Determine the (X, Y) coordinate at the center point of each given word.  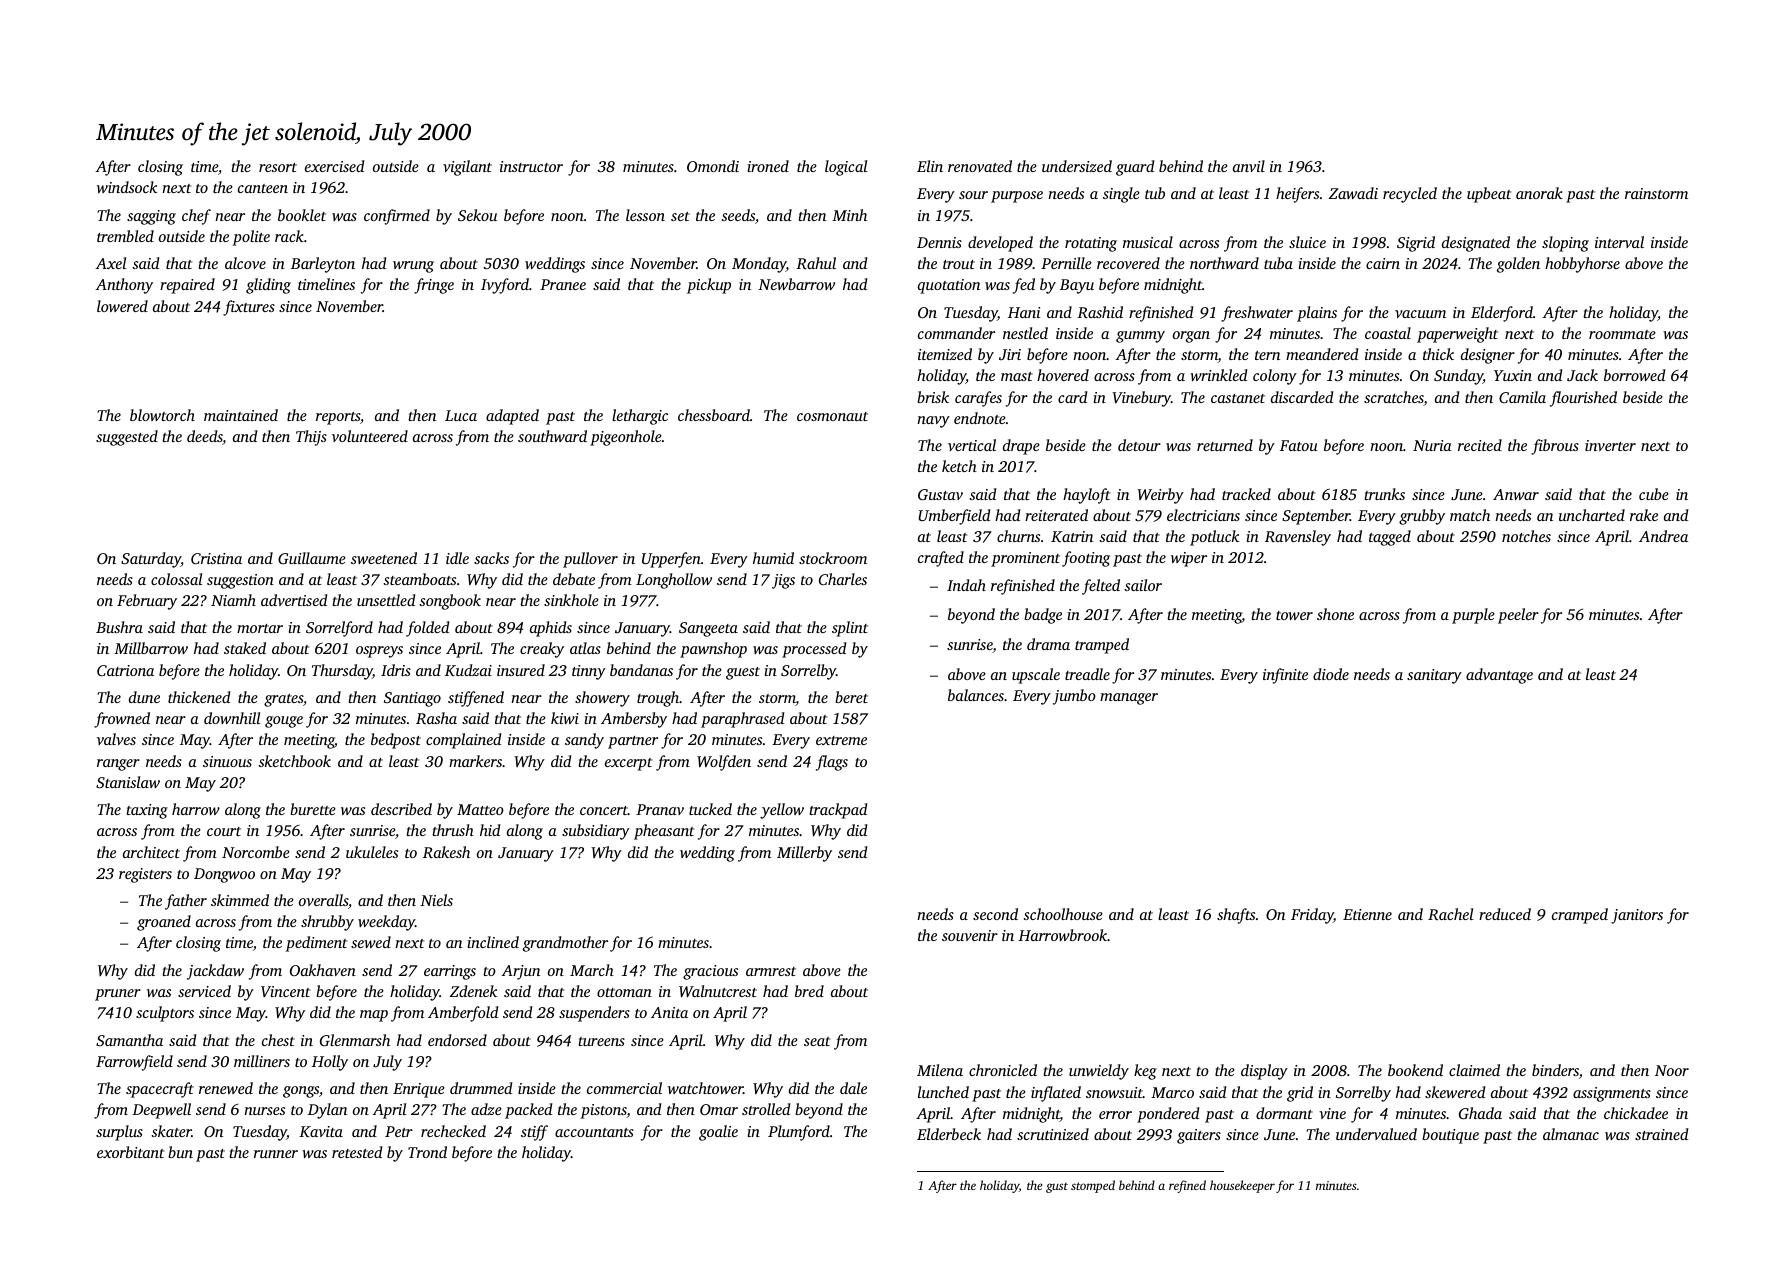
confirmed (397, 217)
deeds (205, 437)
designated (1476, 244)
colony (1275, 377)
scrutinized (1053, 1134)
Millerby (804, 854)
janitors (1637, 916)
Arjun (521, 972)
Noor (1672, 1070)
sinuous (227, 761)
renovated (980, 166)
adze (486, 1109)
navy (933, 422)
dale (853, 1088)
